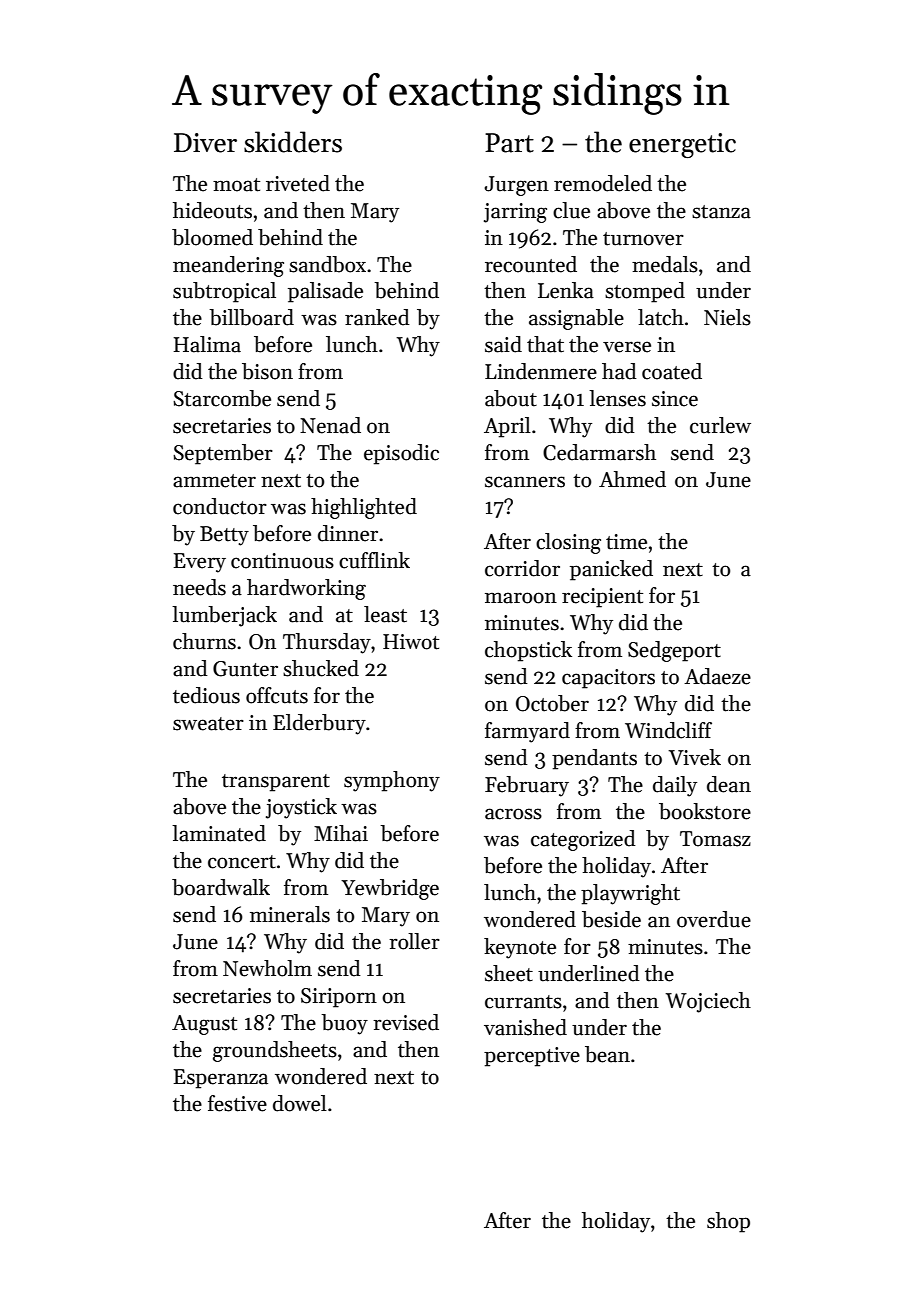  What do you see at coordinates (611, 919) in the screenshot?
I see `beside` at bounding box center [611, 919].
